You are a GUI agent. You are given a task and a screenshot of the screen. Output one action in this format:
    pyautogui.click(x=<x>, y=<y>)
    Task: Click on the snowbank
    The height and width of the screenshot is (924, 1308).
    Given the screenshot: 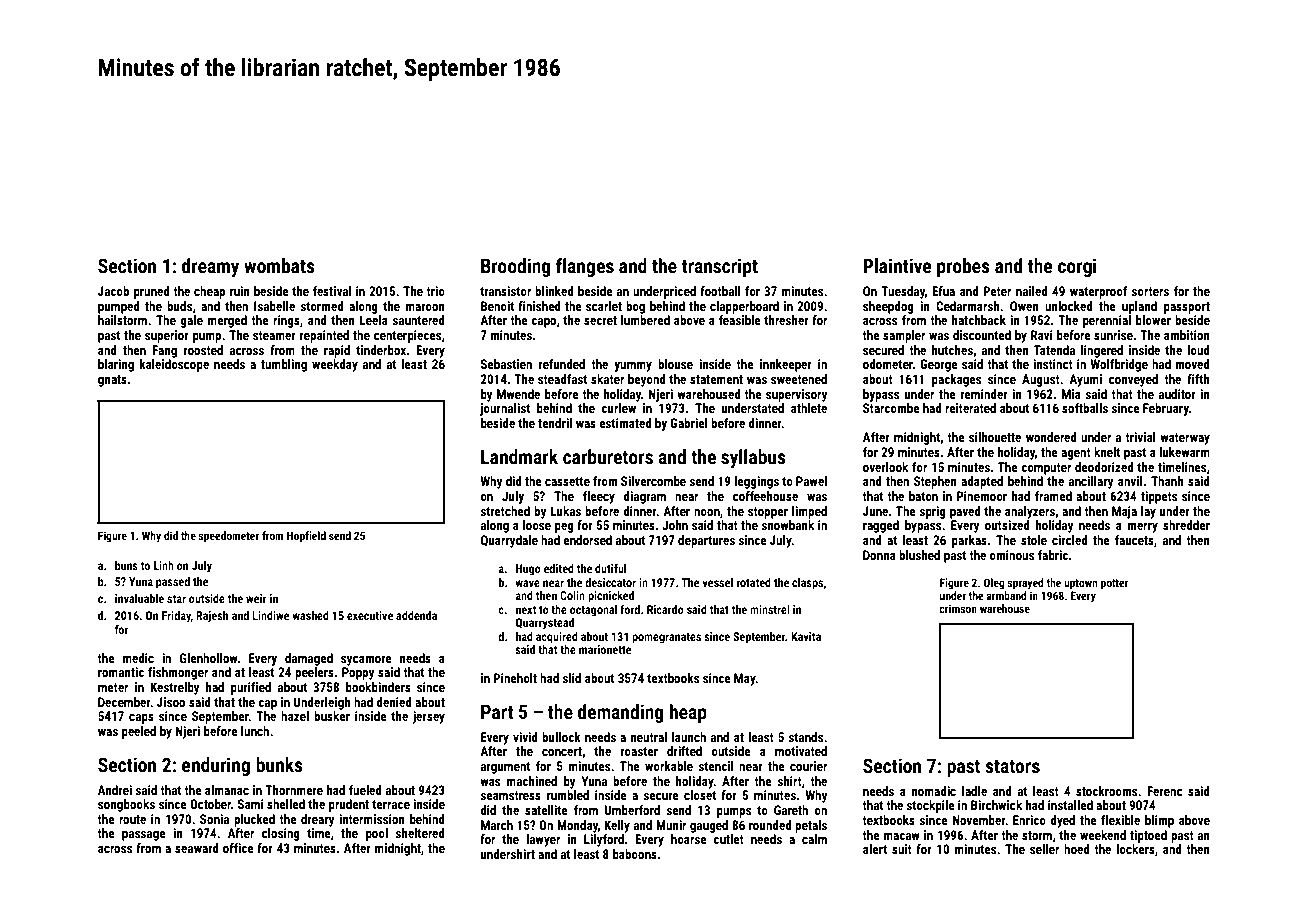 What is the action you would take?
    pyautogui.click(x=788, y=525)
